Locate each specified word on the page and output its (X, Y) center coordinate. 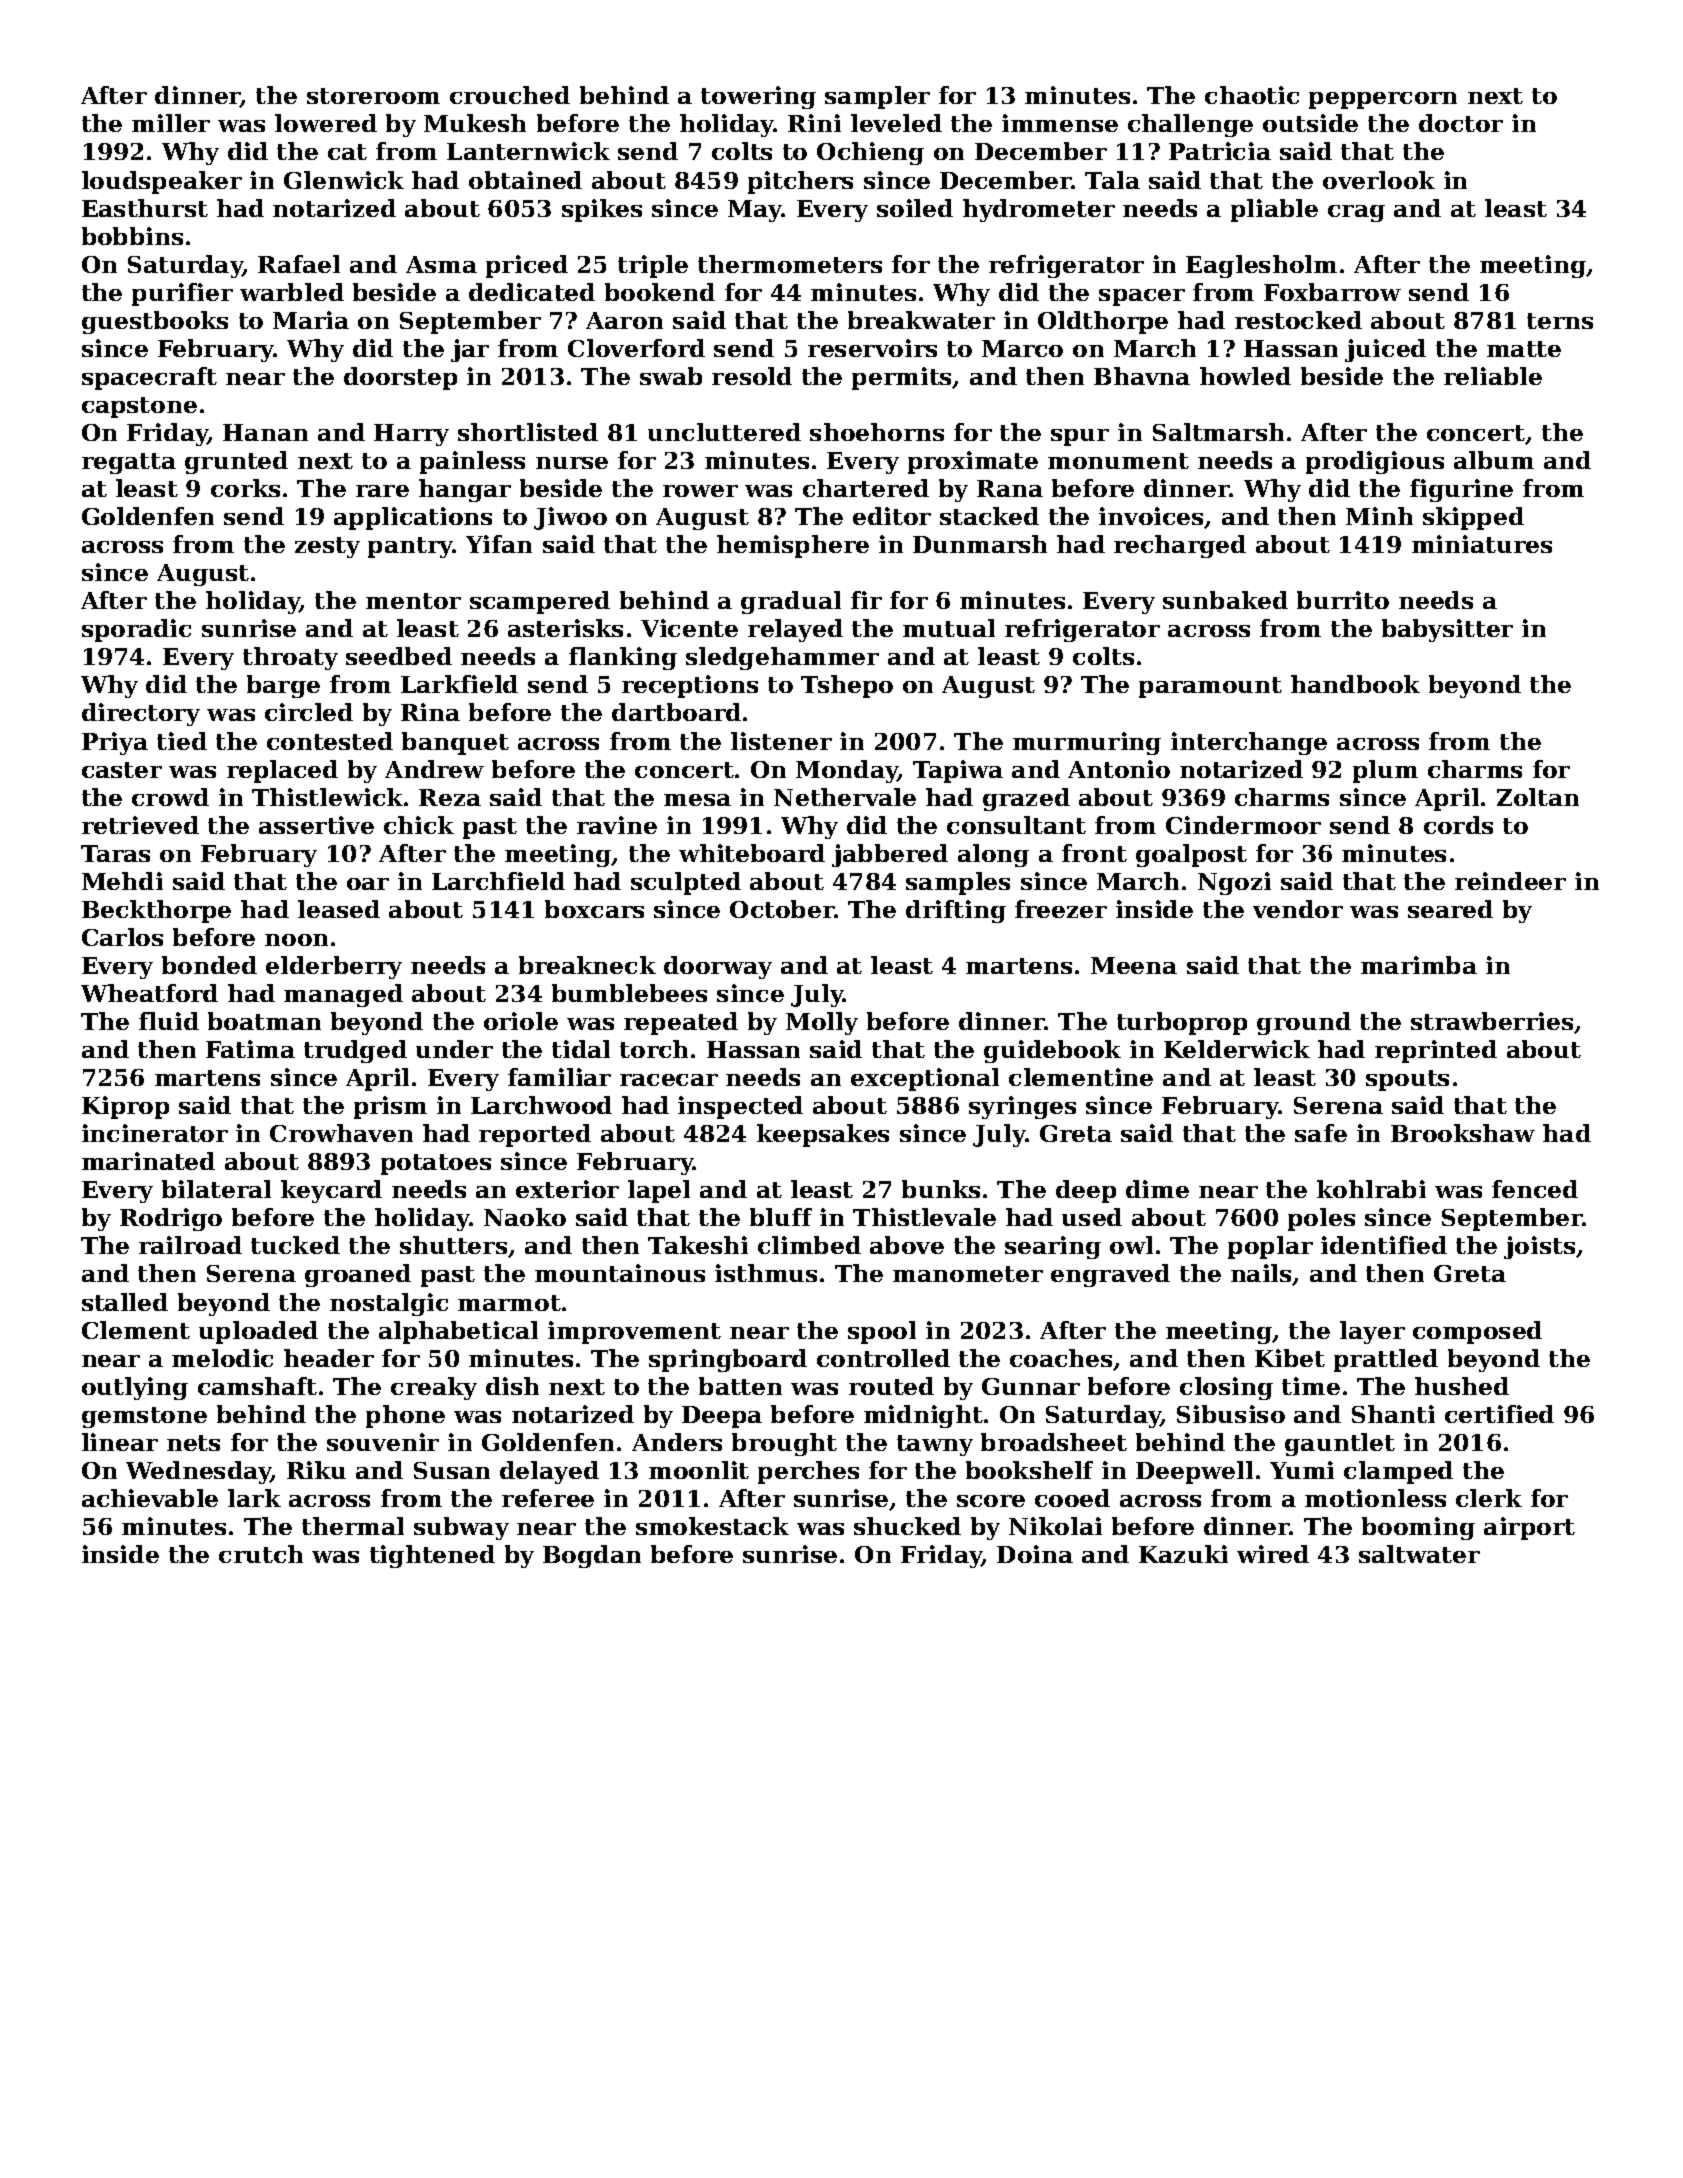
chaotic (1252, 95)
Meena (1134, 965)
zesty (327, 547)
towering (758, 97)
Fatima (250, 1049)
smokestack (712, 1526)
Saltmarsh (1218, 432)
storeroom (373, 96)
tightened (432, 1556)
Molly (822, 1023)
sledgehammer (782, 658)
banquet (455, 743)
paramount (1210, 687)
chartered (866, 488)
